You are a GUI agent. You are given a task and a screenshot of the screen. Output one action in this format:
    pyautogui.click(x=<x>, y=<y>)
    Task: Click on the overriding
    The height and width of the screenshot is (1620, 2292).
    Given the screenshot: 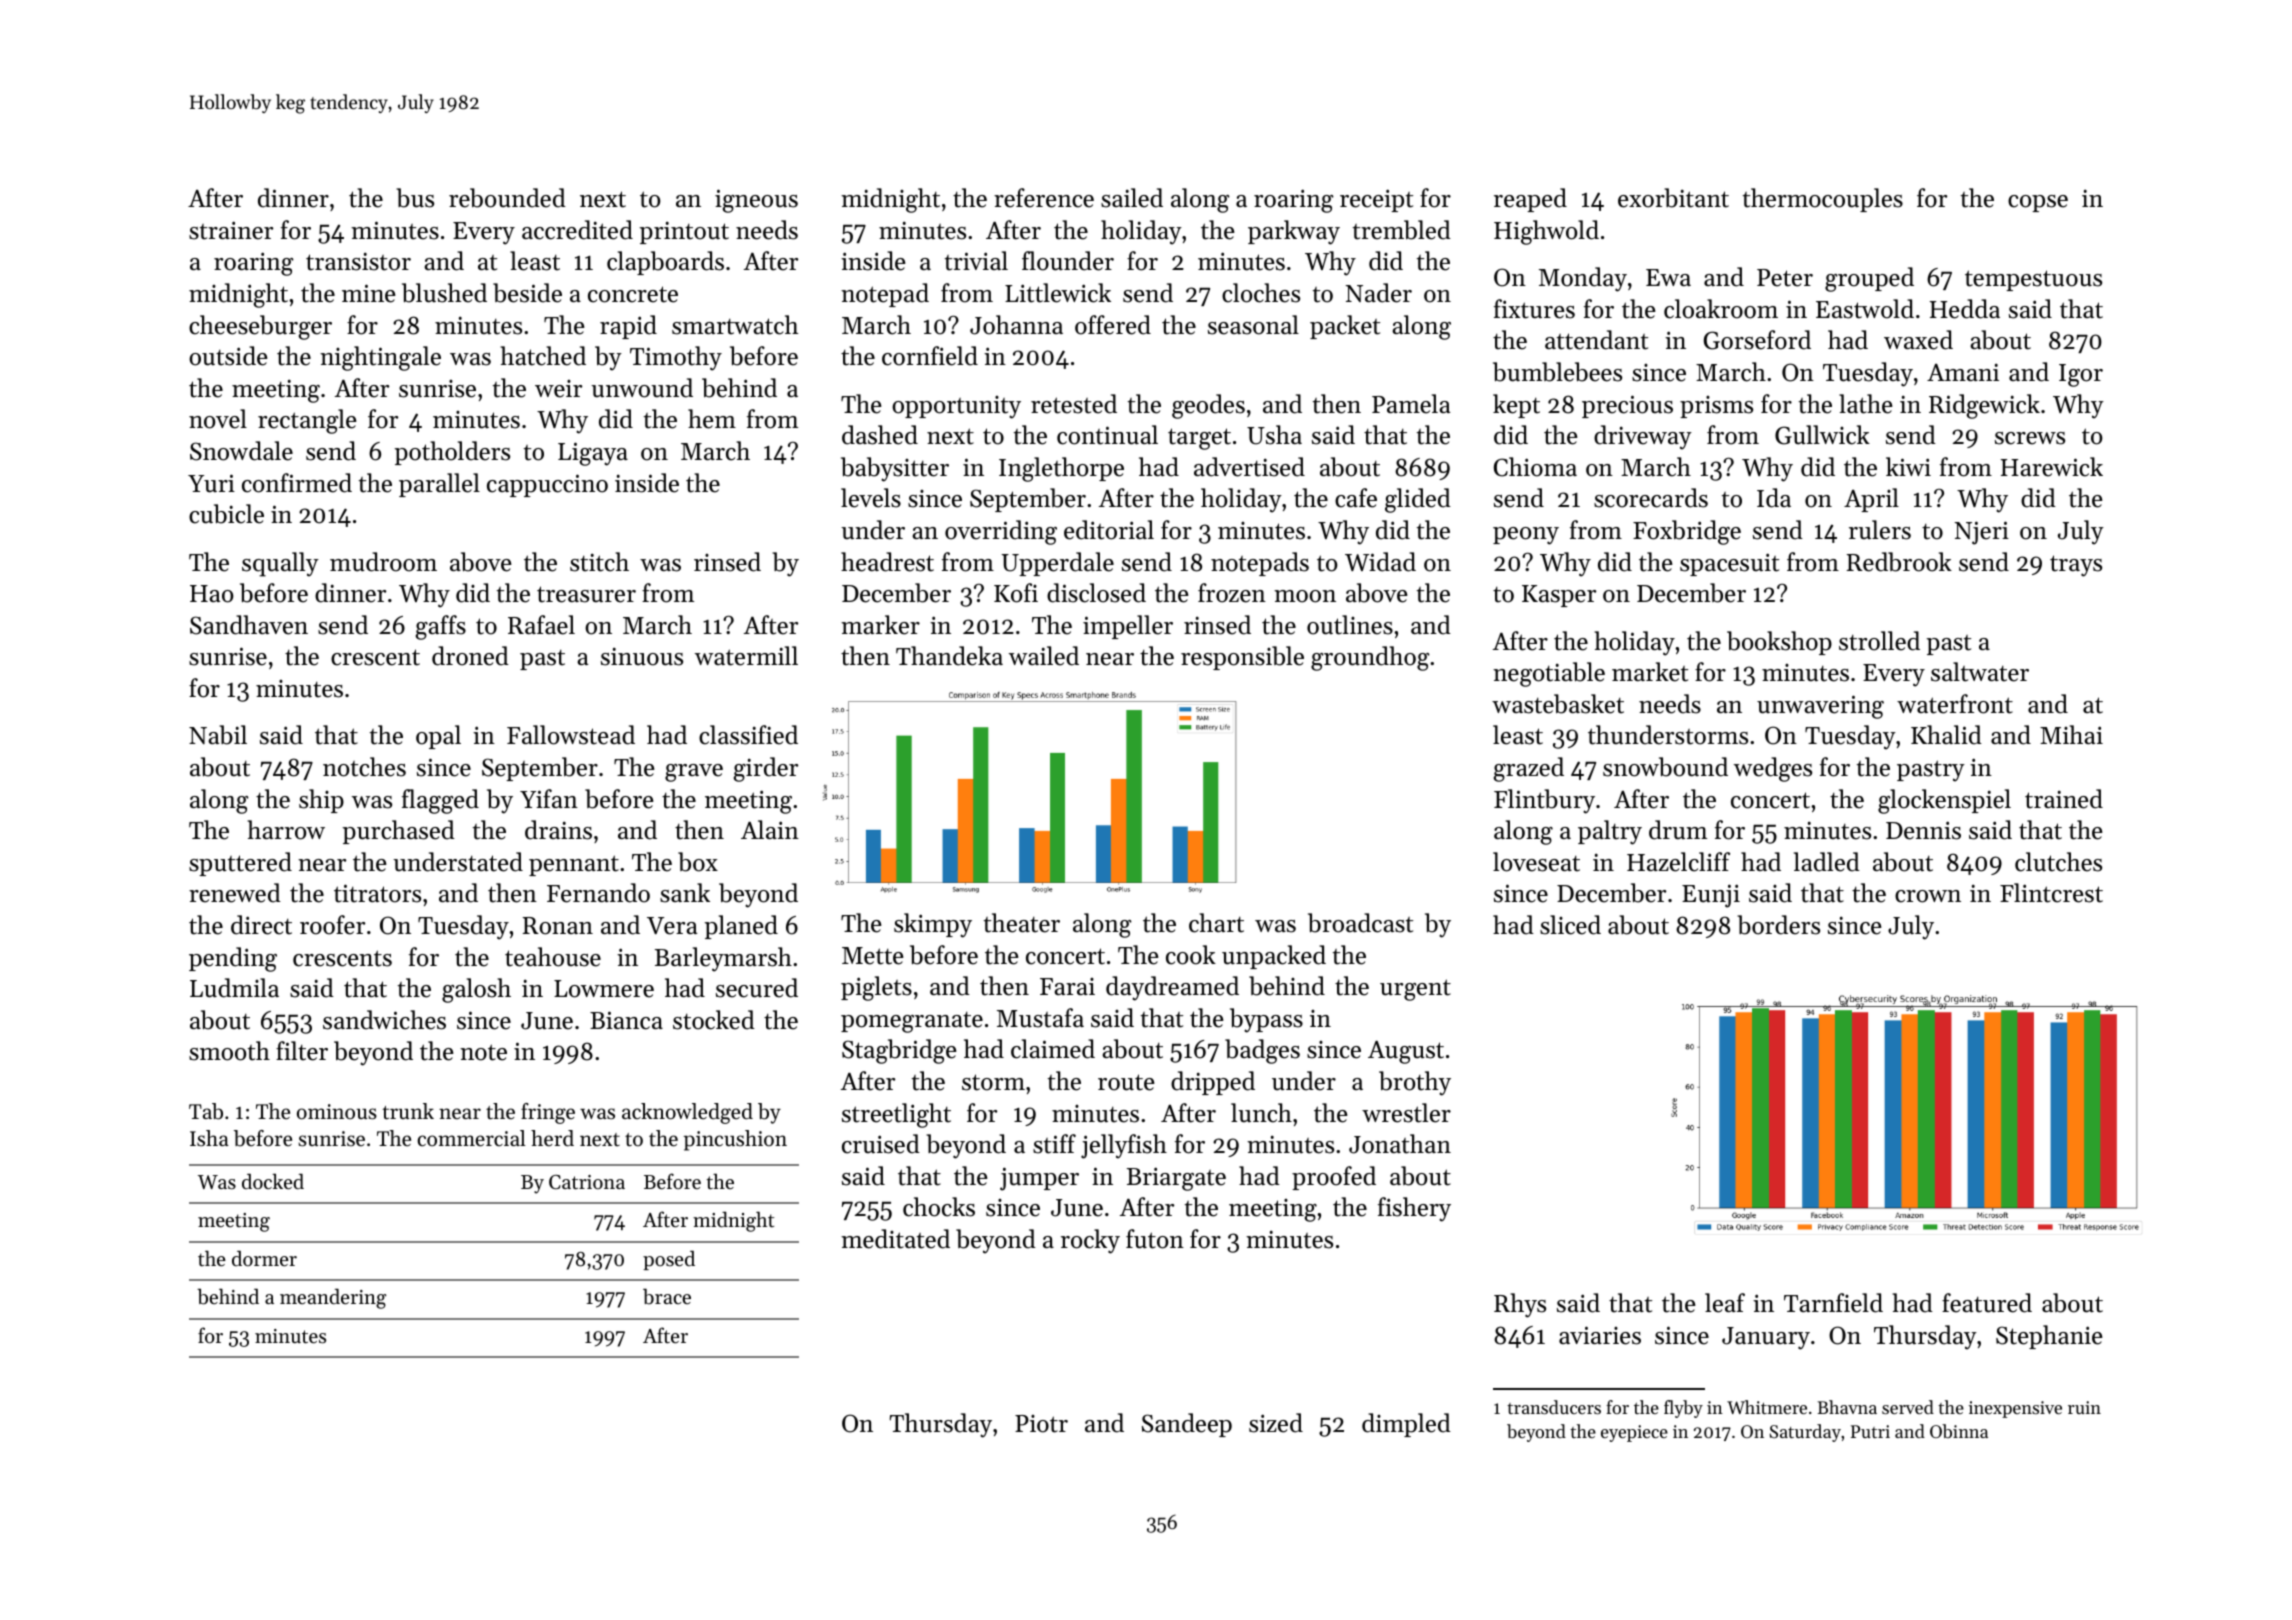 What is the action you would take?
    pyautogui.click(x=1001, y=532)
